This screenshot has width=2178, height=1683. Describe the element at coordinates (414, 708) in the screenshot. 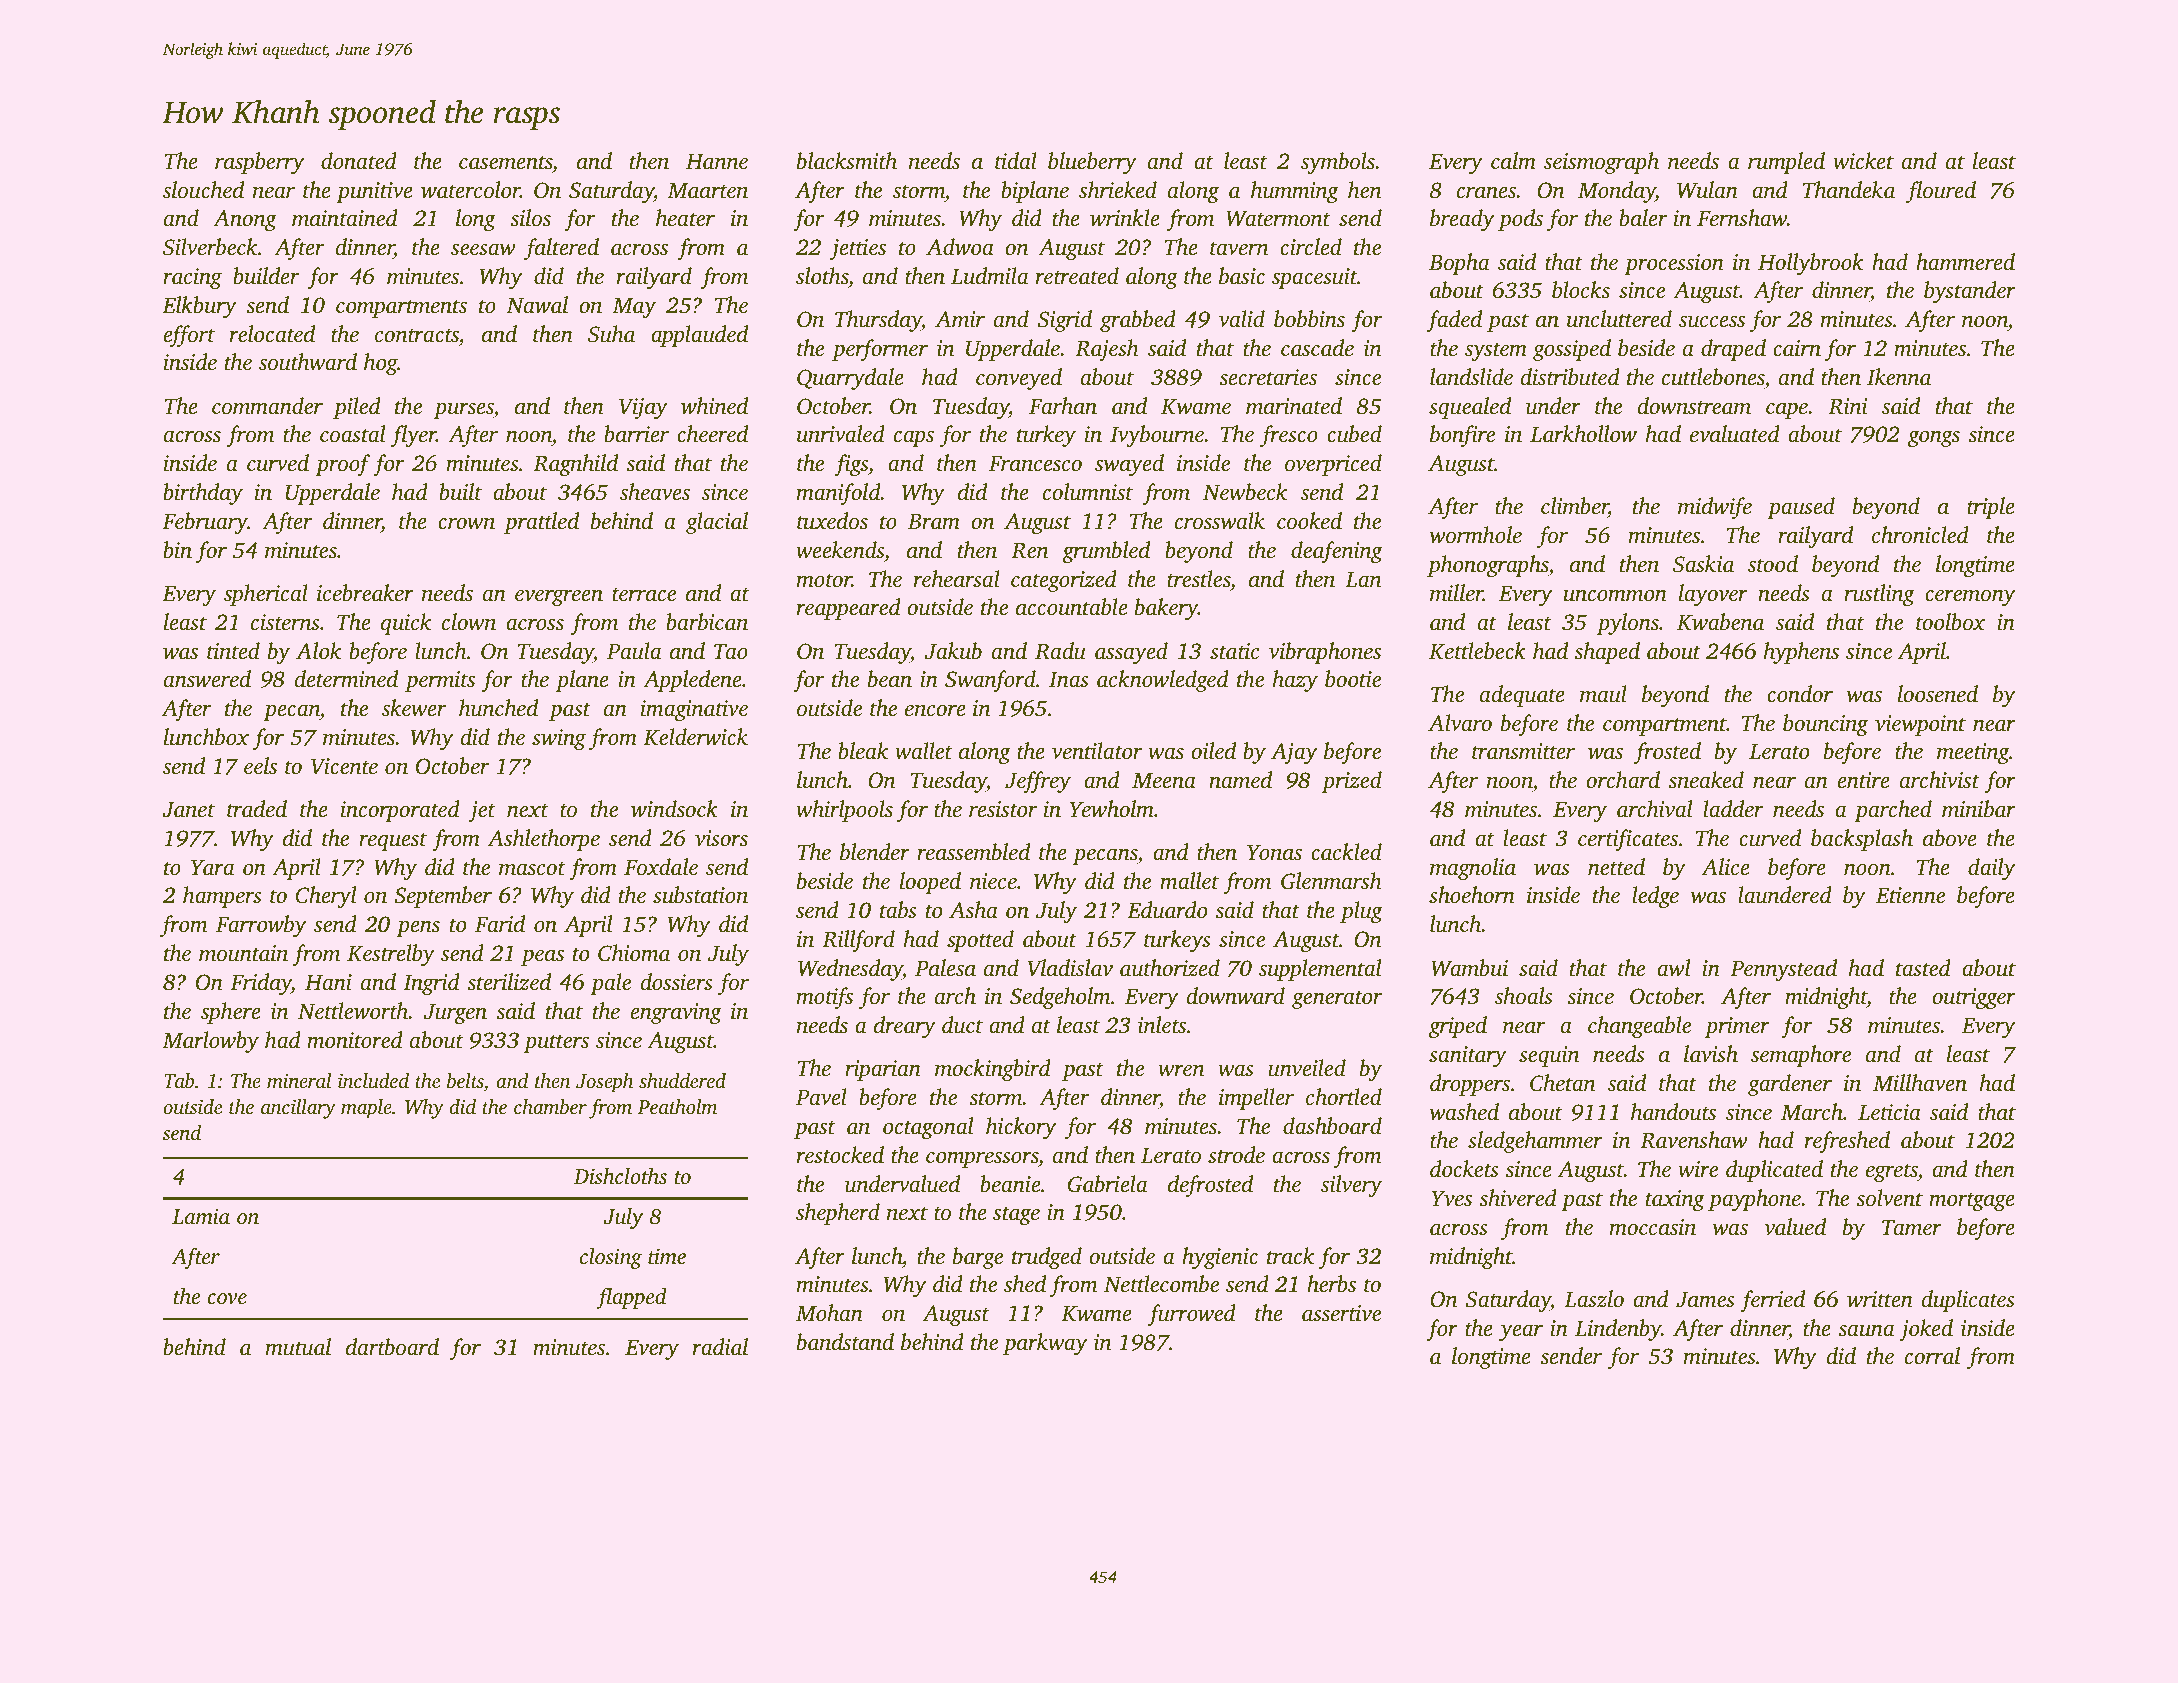

I see `skewer` at that location.
